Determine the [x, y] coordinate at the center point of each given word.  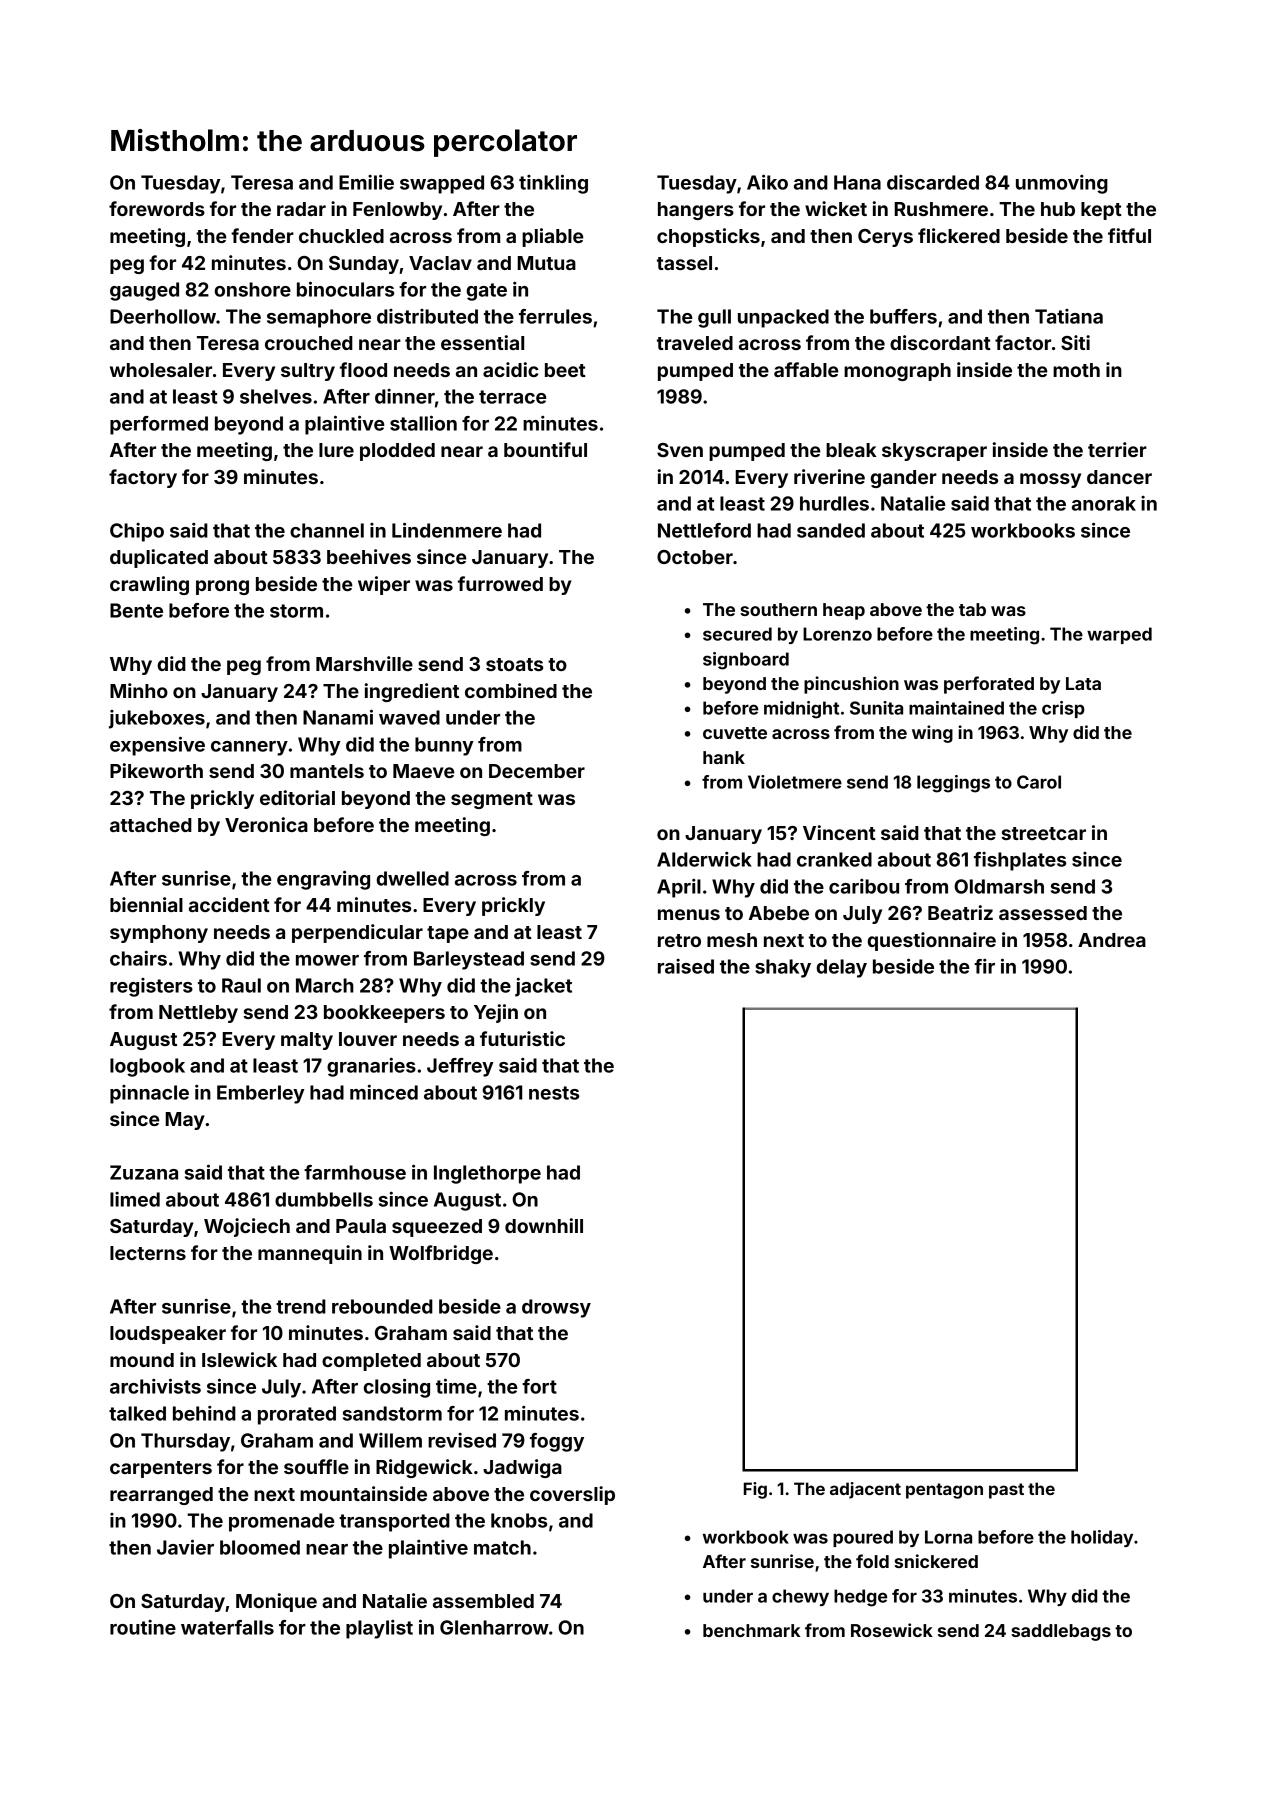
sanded [831, 530]
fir [984, 966]
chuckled [341, 236]
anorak [1104, 503]
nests [554, 1093]
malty [307, 1041]
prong [222, 587]
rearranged [161, 1496]
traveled [695, 343]
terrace [513, 397]
